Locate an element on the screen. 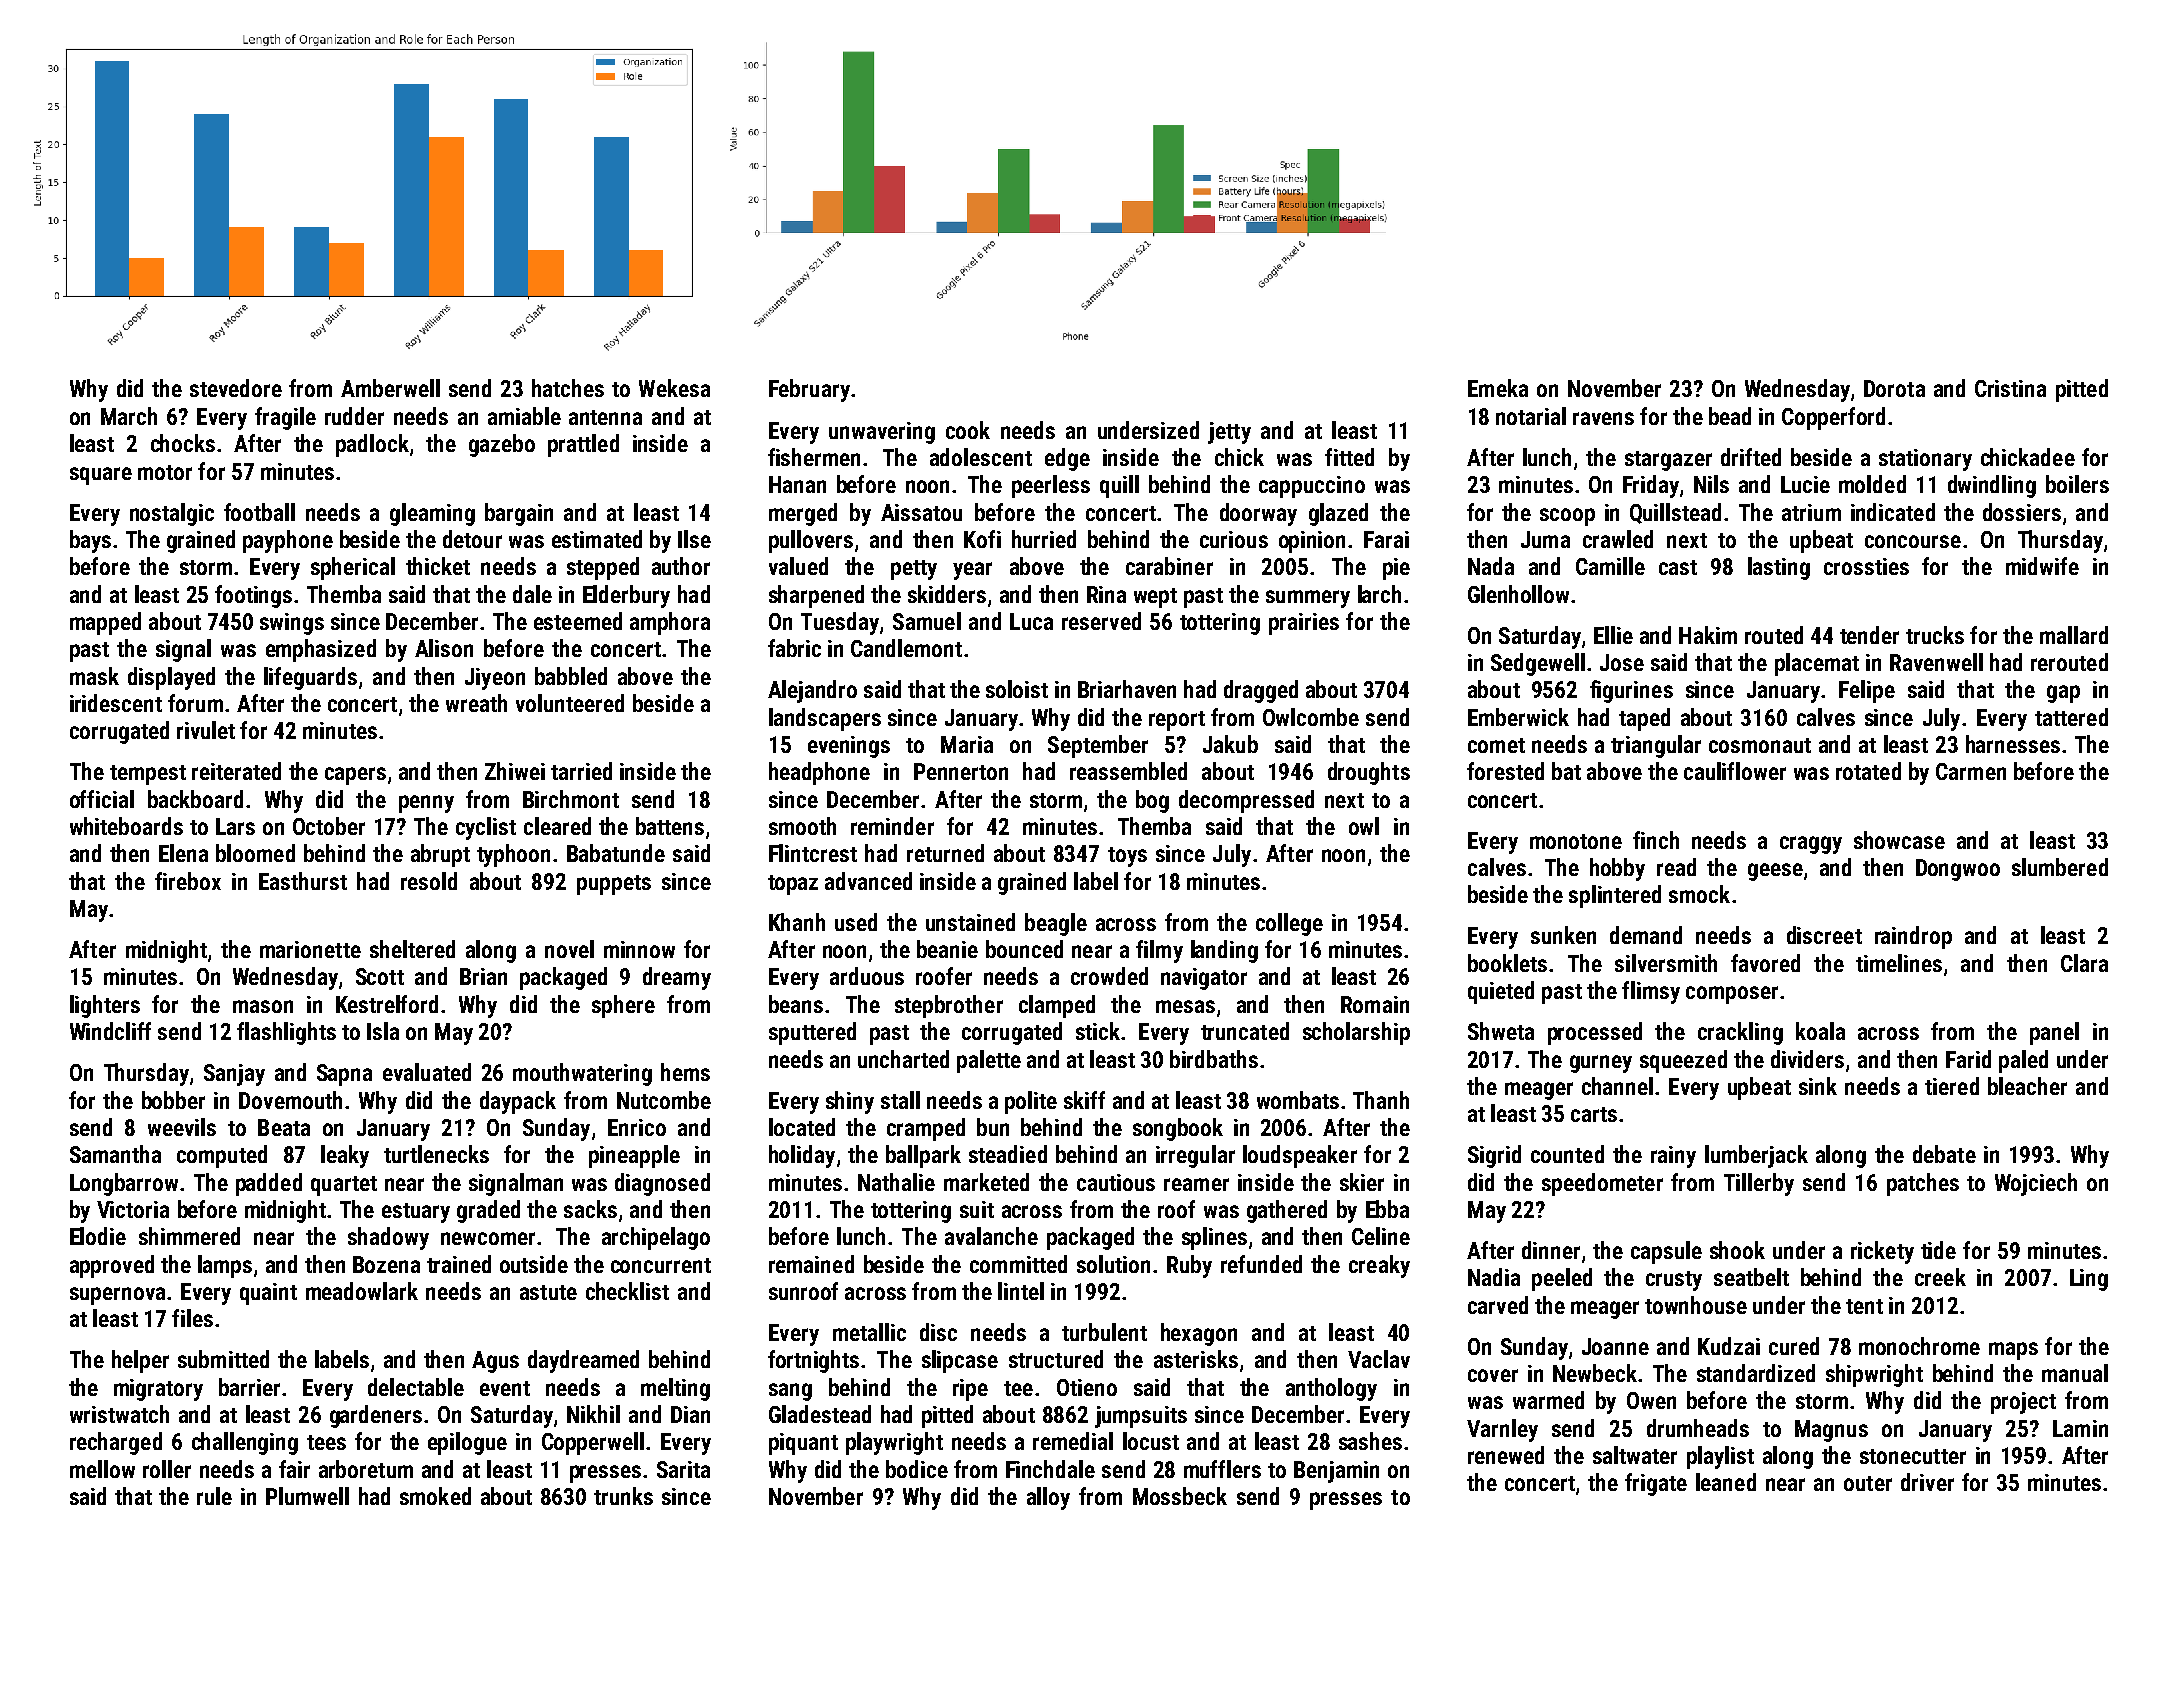 This screenshot has height=1683, width=2178. clamped is located at coordinates (1057, 1006).
